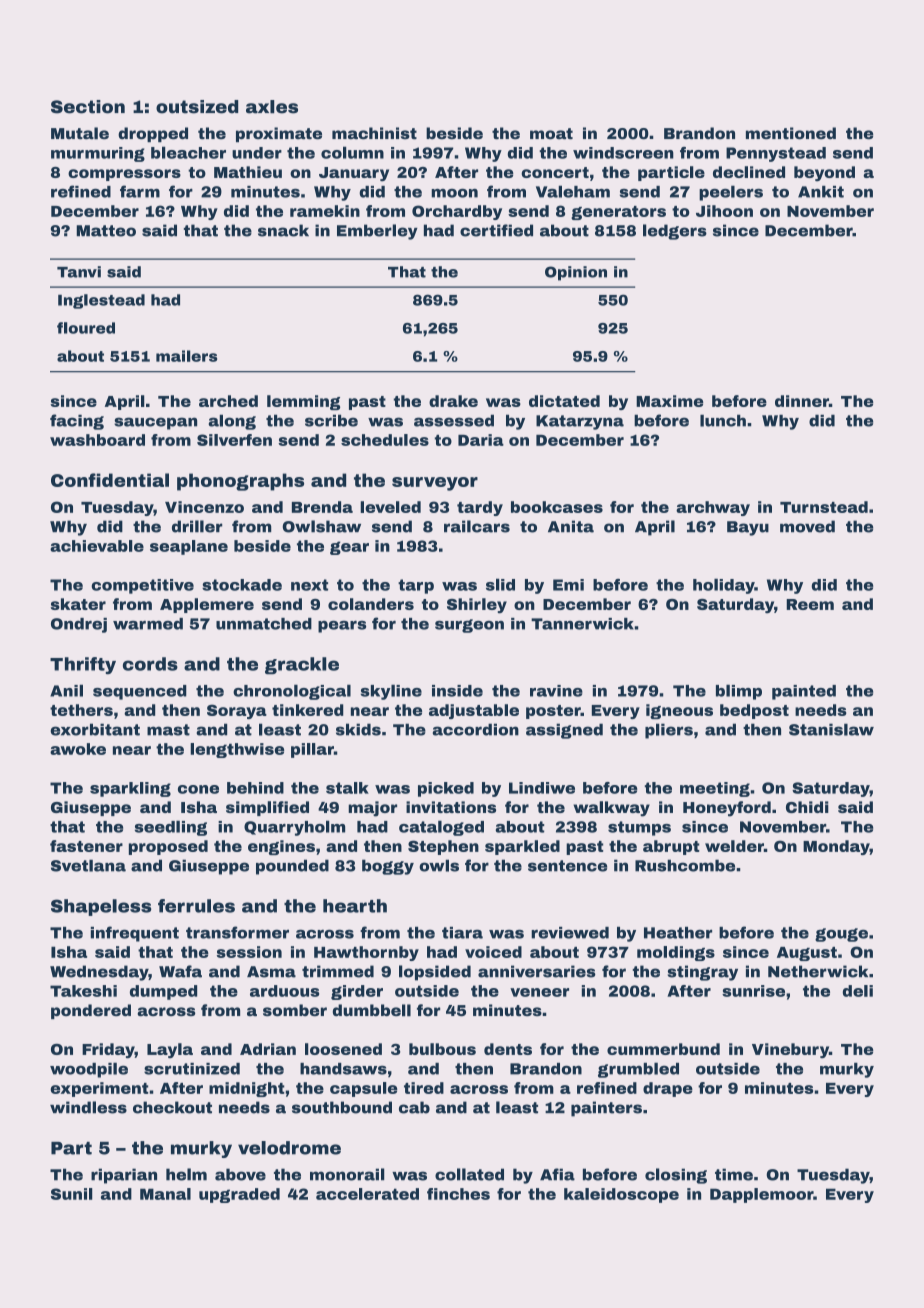 The image size is (924, 1308). I want to click on major, so click(372, 809).
